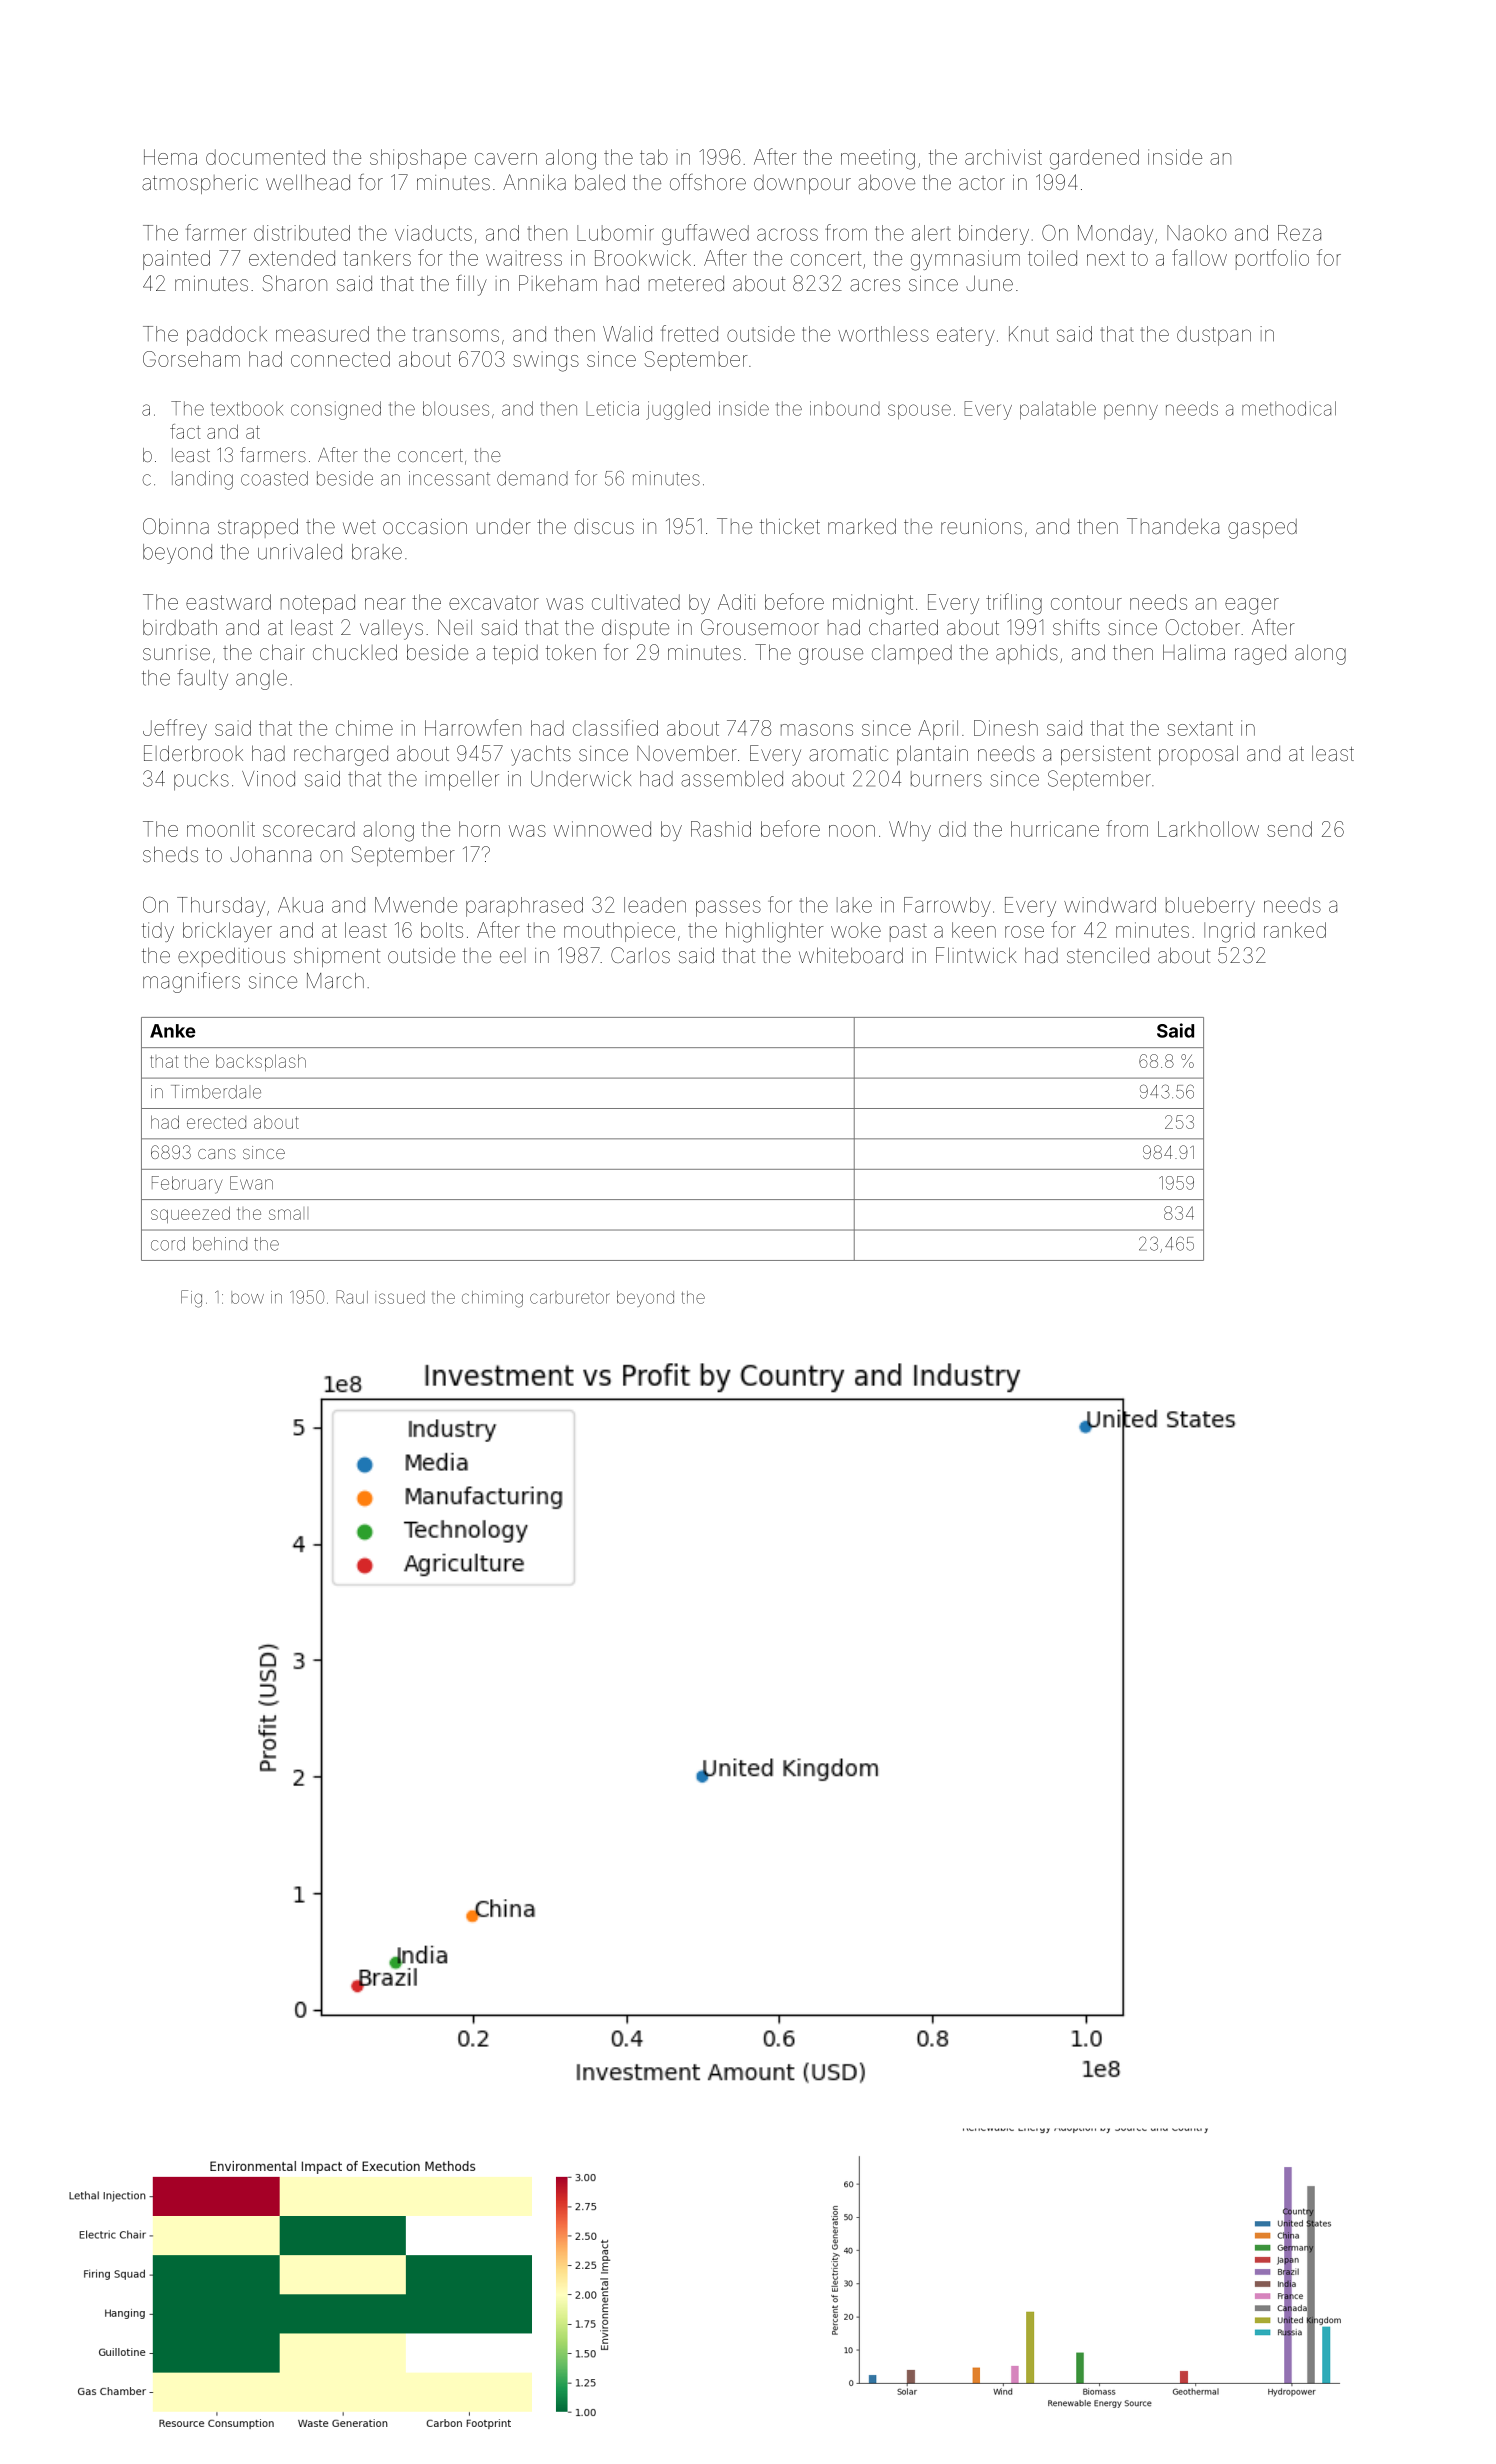 Image resolution: width=1496 pixels, height=2464 pixels. What do you see at coordinates (364, 728) in the page?
I see `chime` at bounding box center [364, 728].
